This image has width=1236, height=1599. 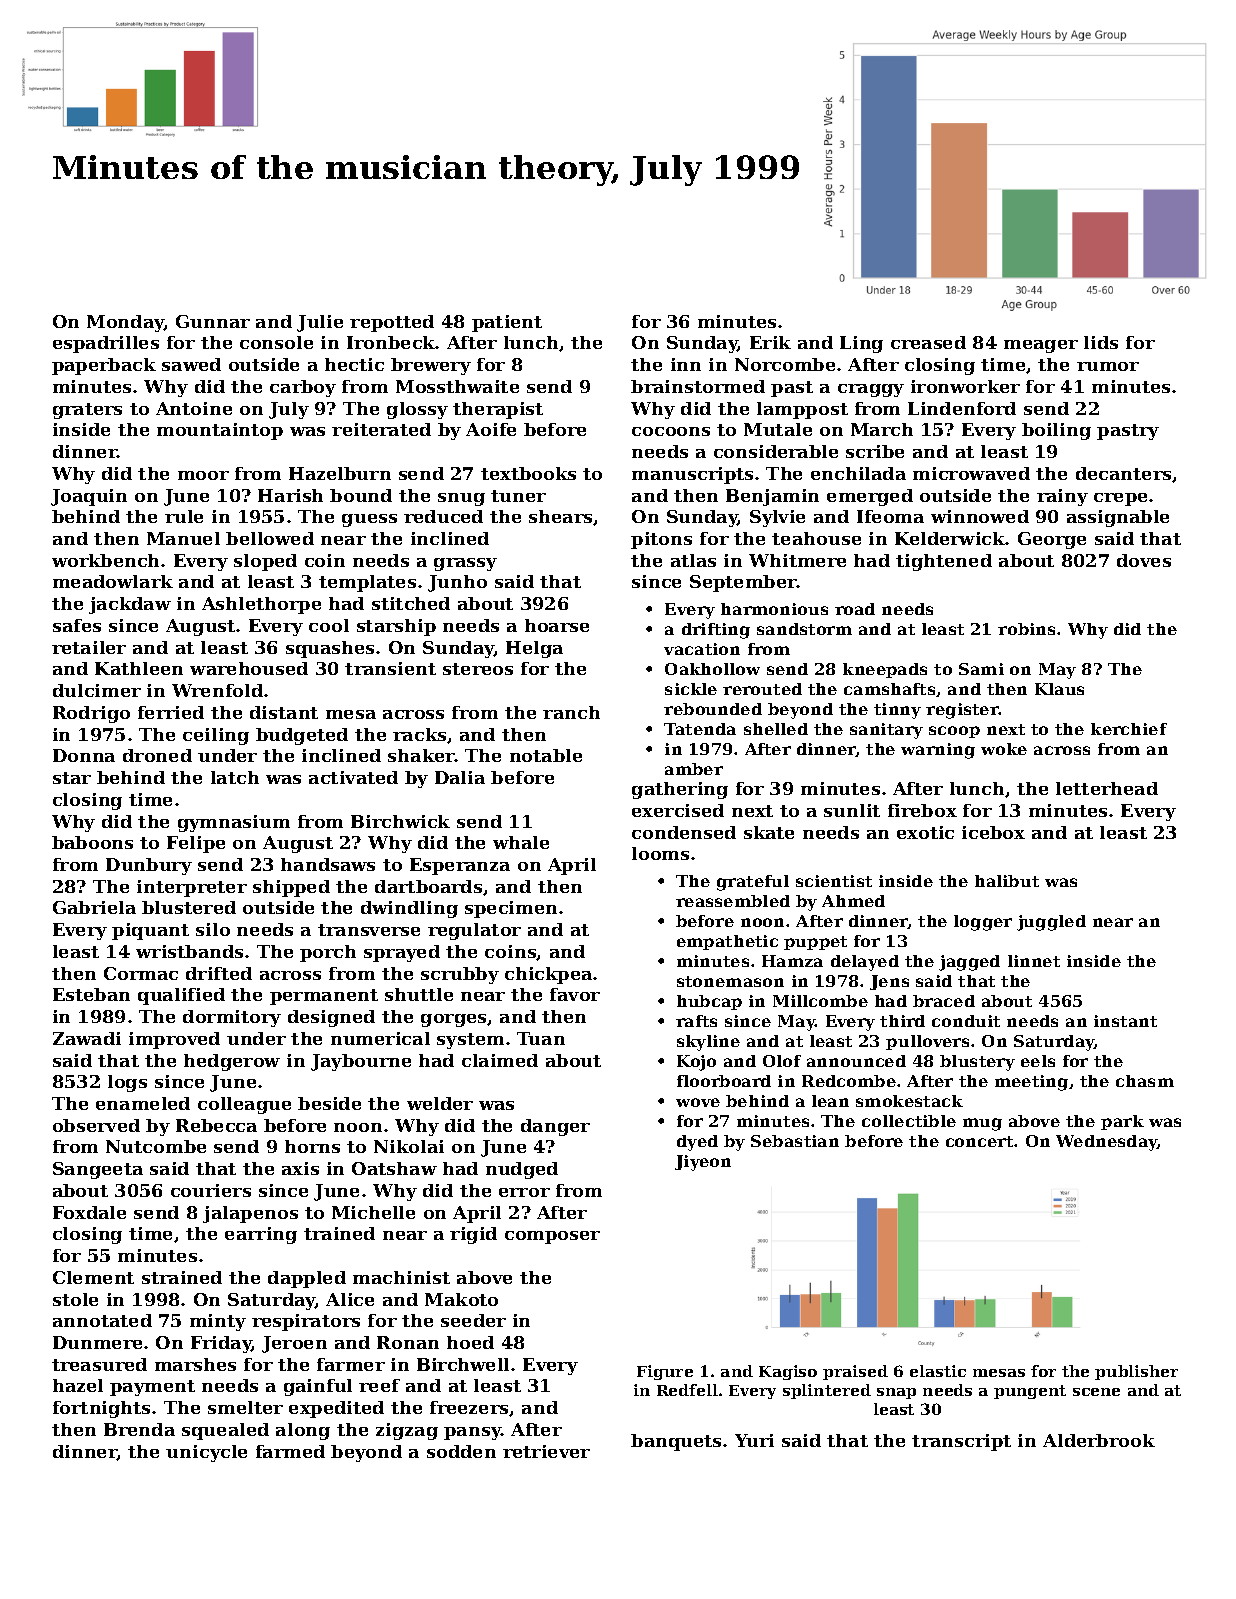 I want to click on atlas, so click(x=693, y=560).
